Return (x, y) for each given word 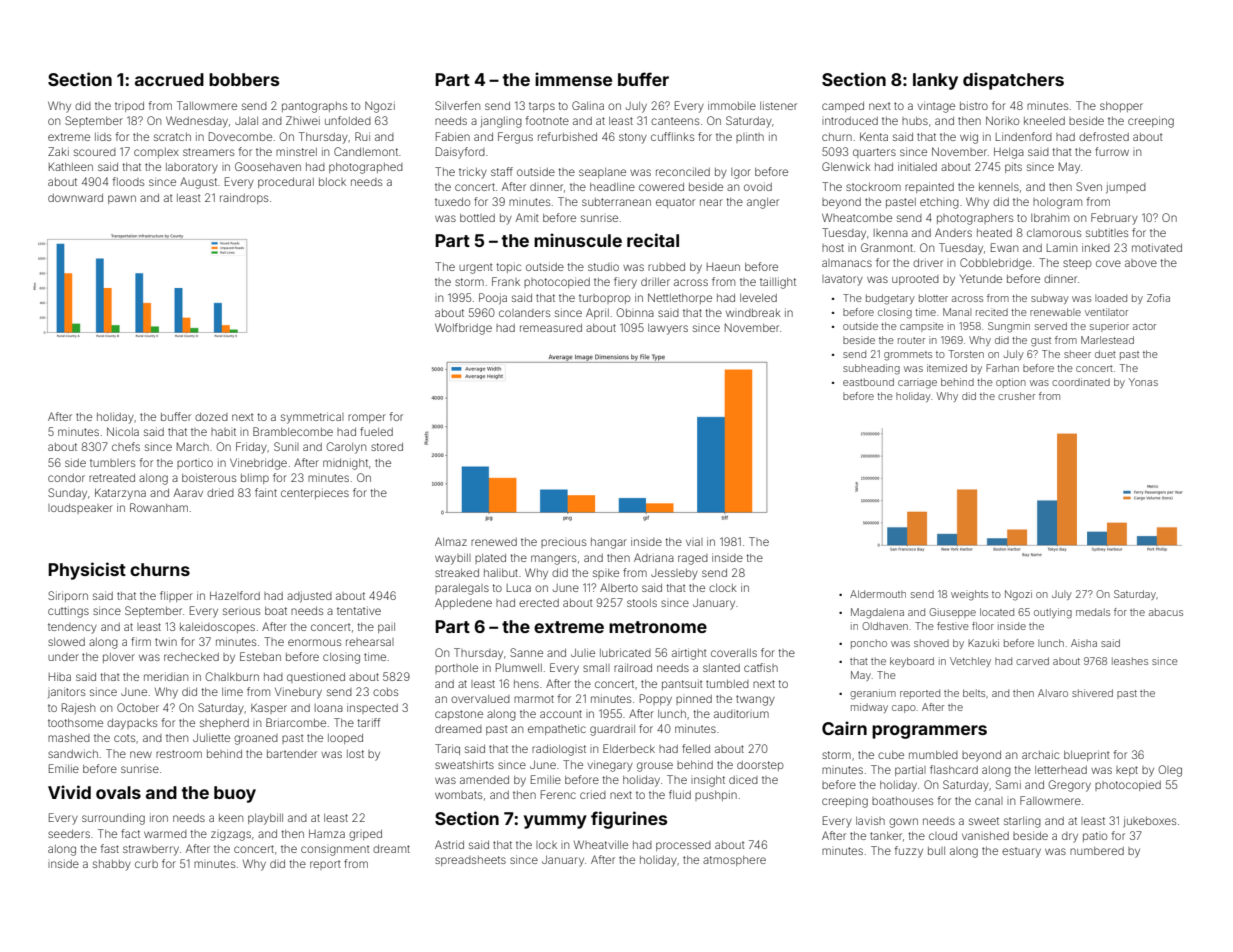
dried (220, 492)
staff (502, 171)
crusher (1016, 396)
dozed (211, 417)
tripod (129, 107)
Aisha (1084, 643)
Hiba (60, 676)
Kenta (874, 136)
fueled (376, 431)
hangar (609, 543)
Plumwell (519, 667)
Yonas (1143, 382)
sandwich (73, 753)
